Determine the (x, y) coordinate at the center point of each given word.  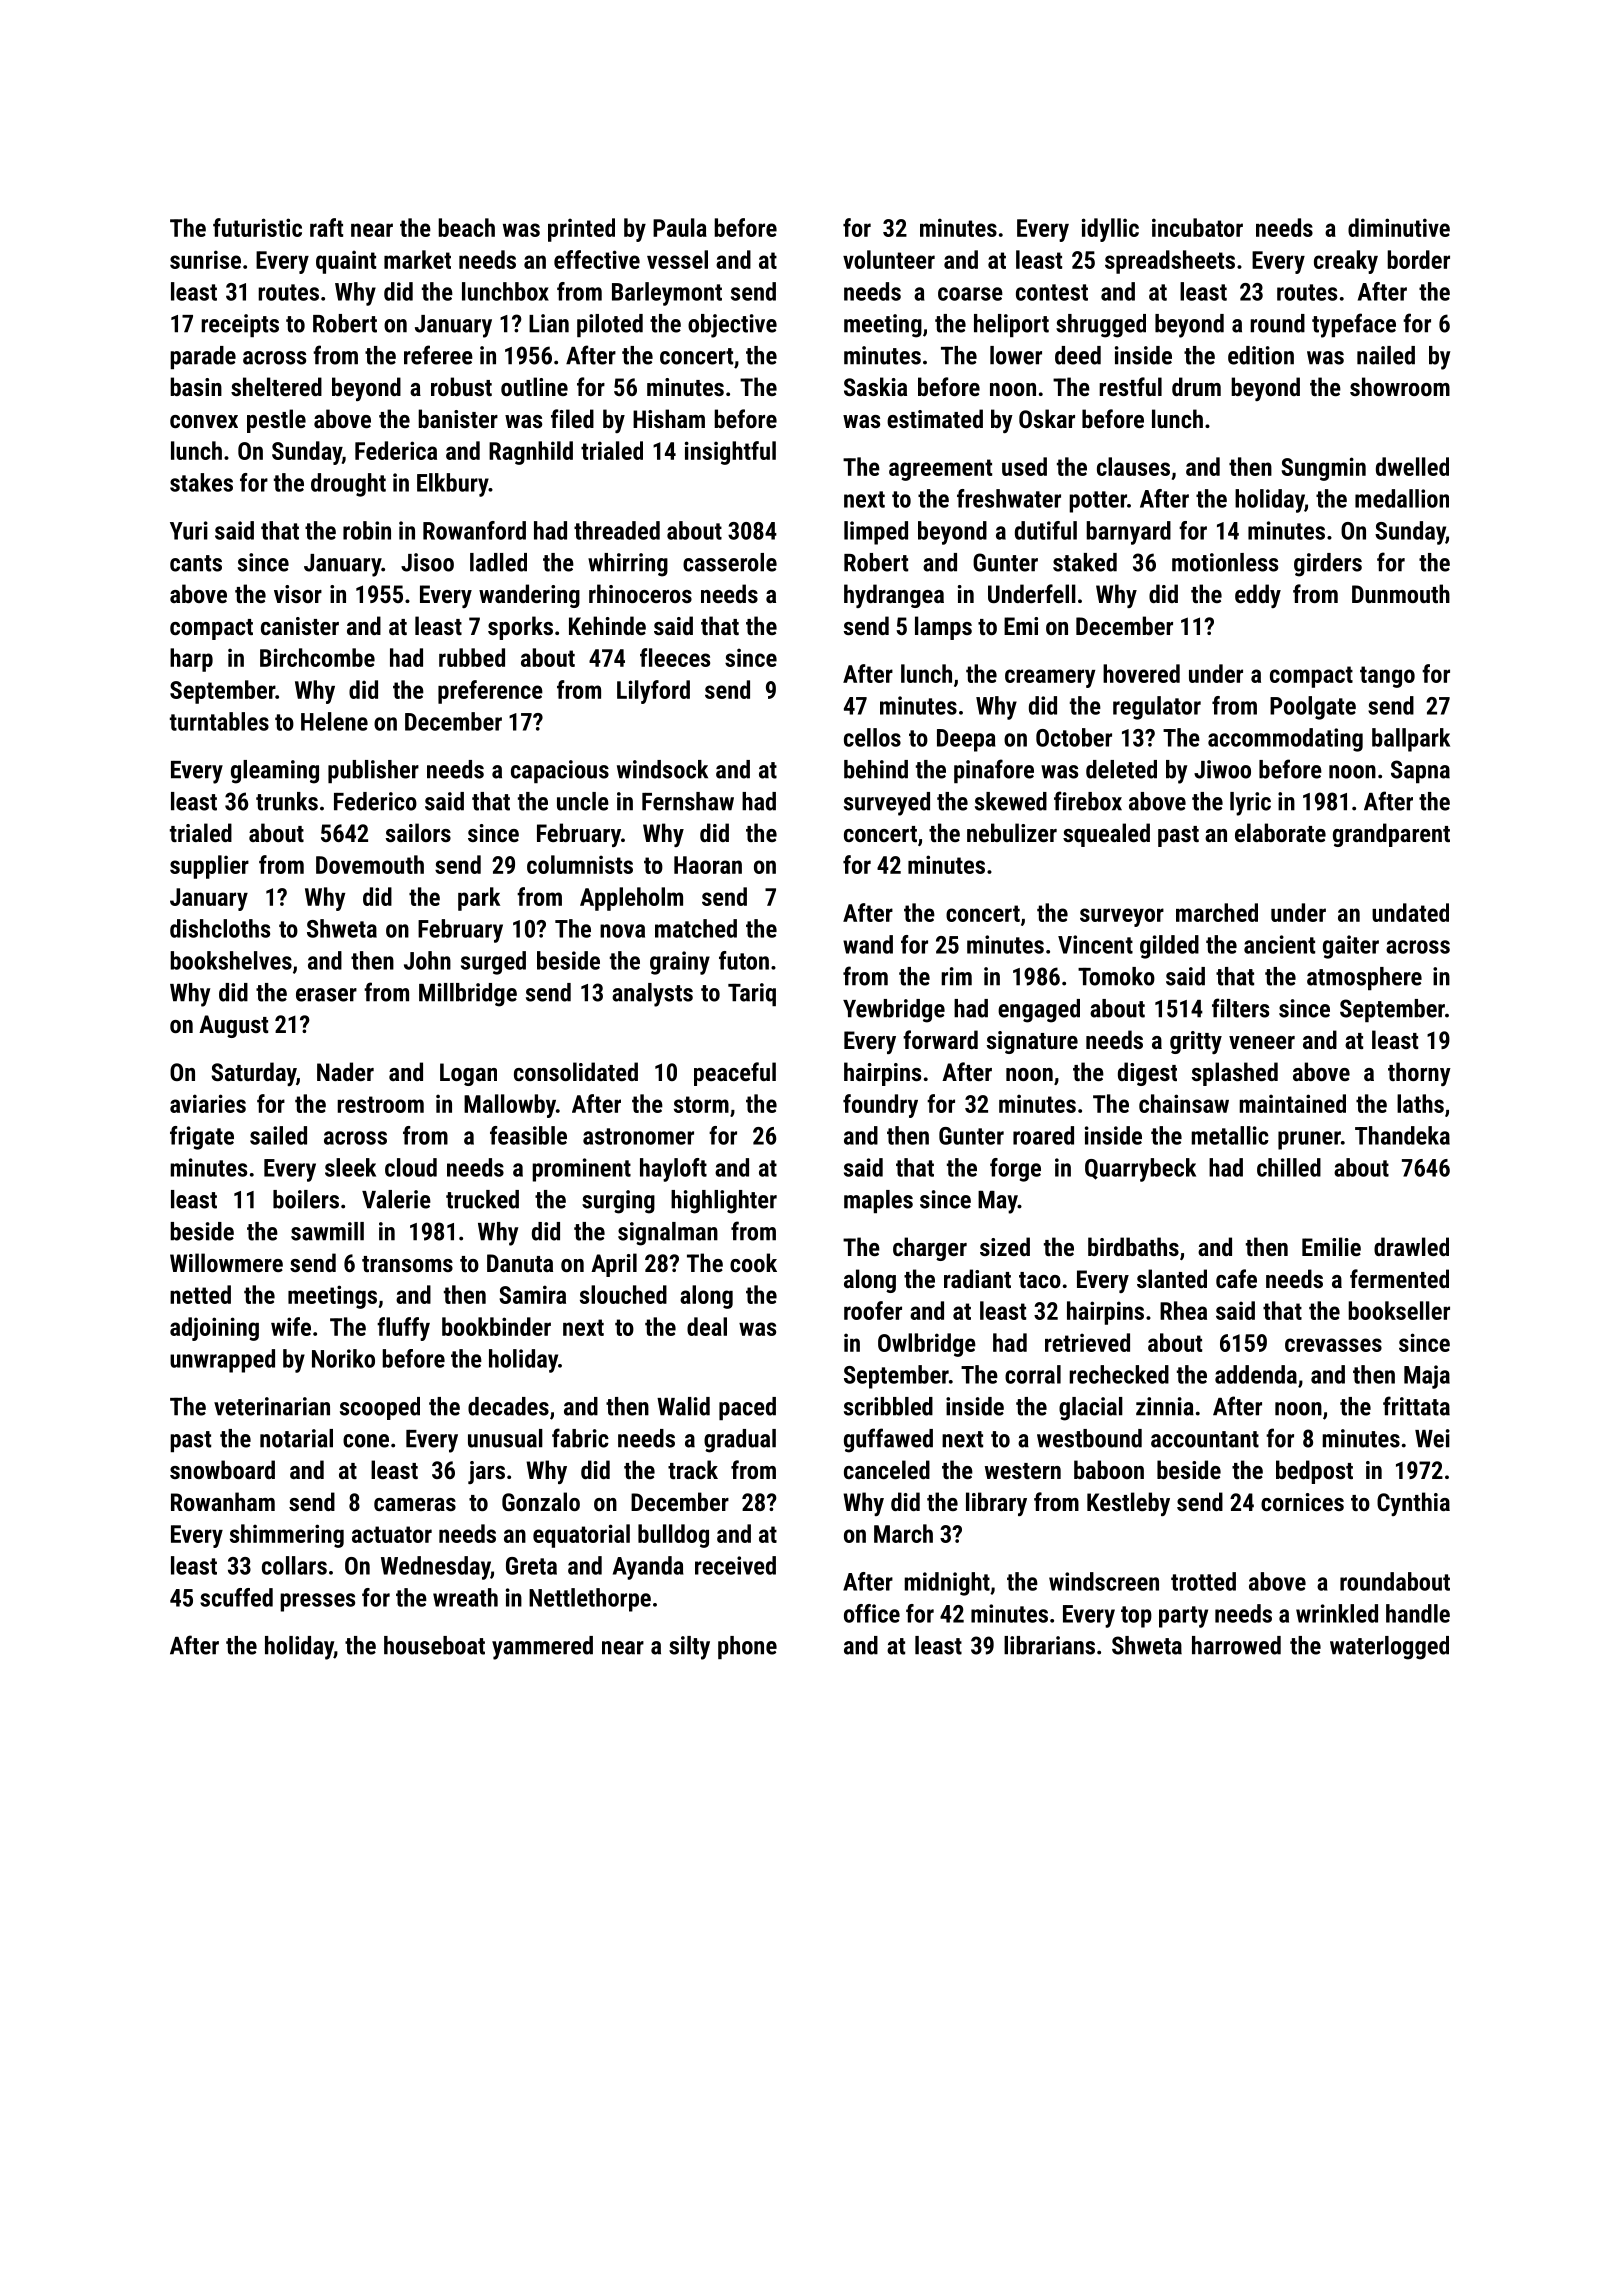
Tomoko (1116, 976)
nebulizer (1012, 832)
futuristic (257, 227)
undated (1410, 912)
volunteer (889, 259)
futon (744, 960)
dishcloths (220, 928)
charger (930, 1249)
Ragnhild (531, 453)
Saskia (875, 386)
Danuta (520, 1263)
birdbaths (1133, 1246)
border (1418, 259)
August (233, 1026)
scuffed (236, 1597)
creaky (1346, 262)
